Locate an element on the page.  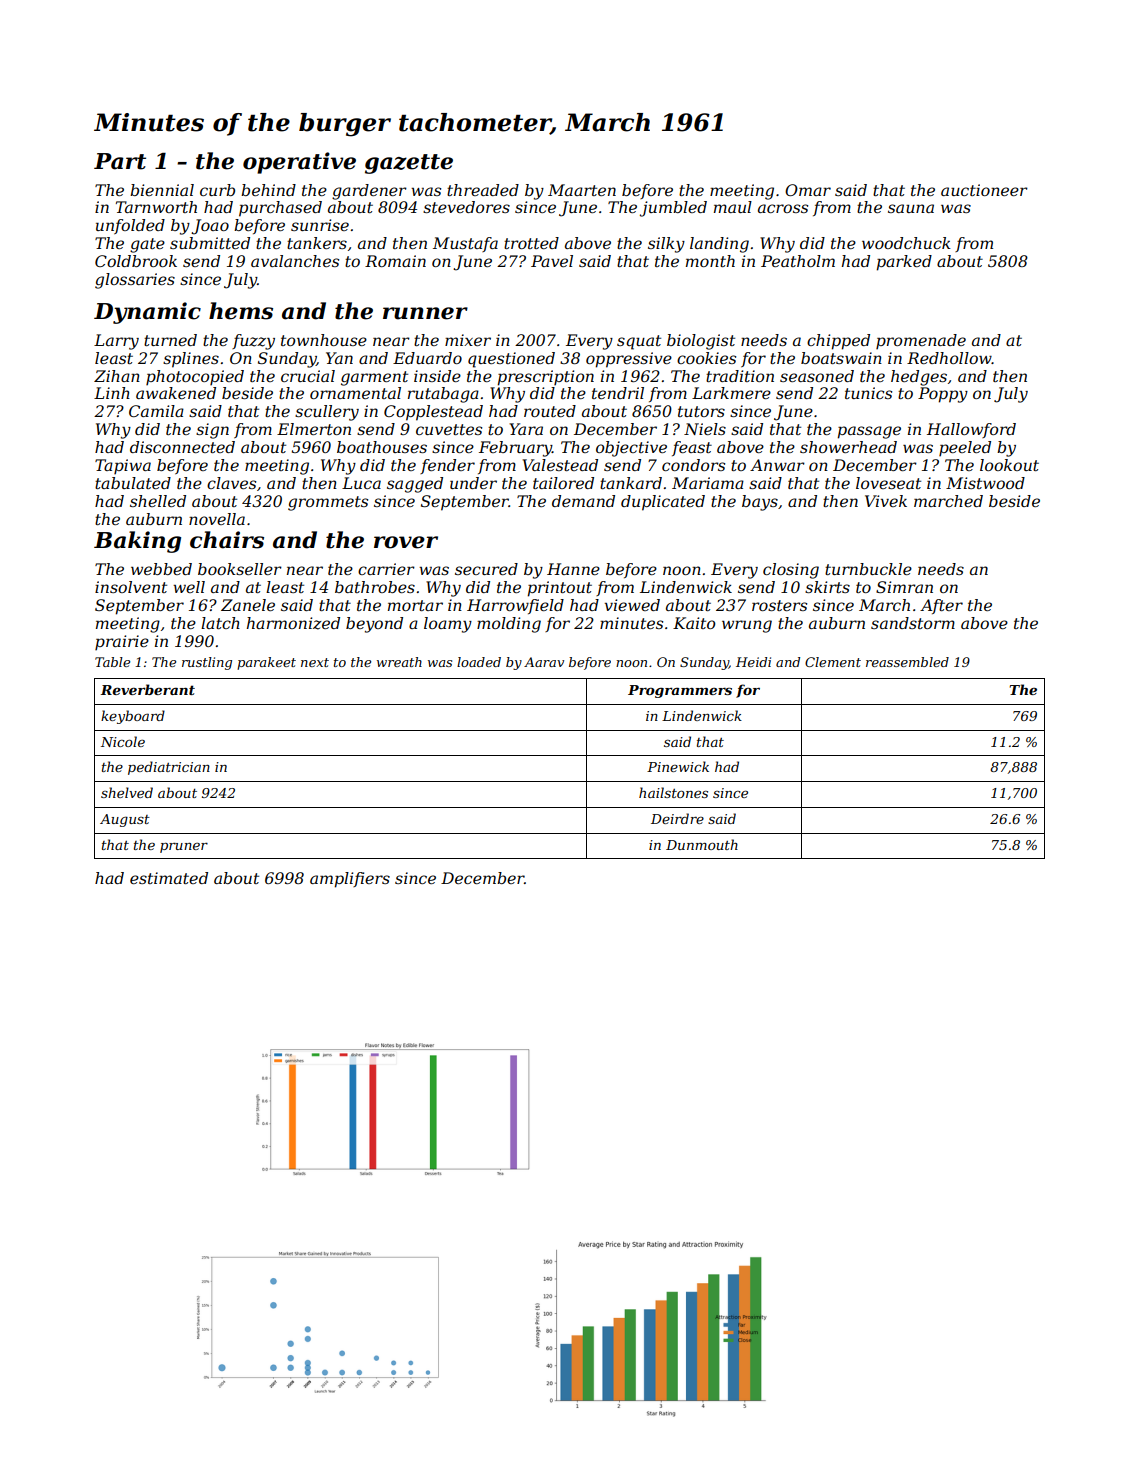
claves is located at coordinates (231, 483).
